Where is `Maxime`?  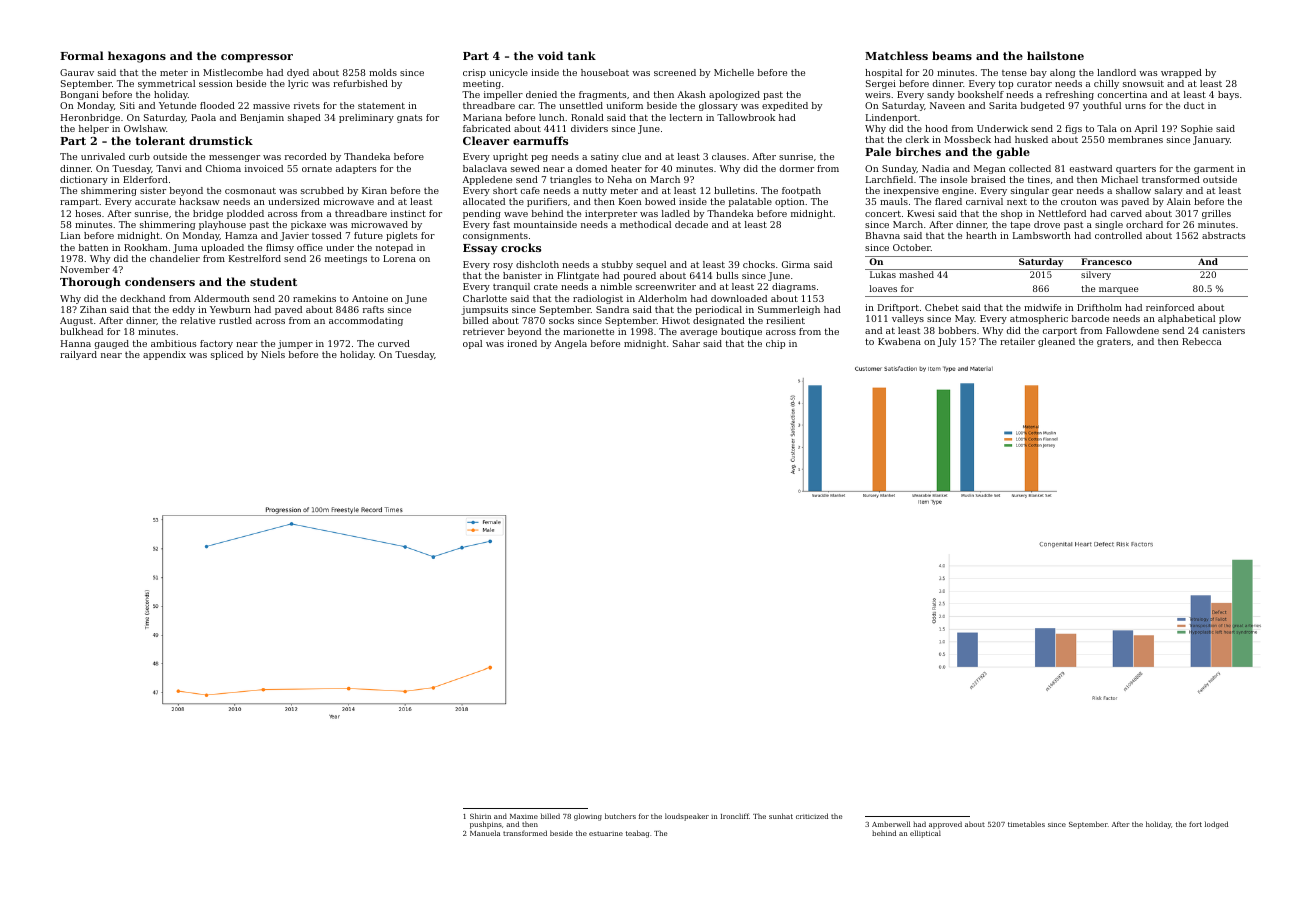
Maxime is located at coordinates (524, 816).
